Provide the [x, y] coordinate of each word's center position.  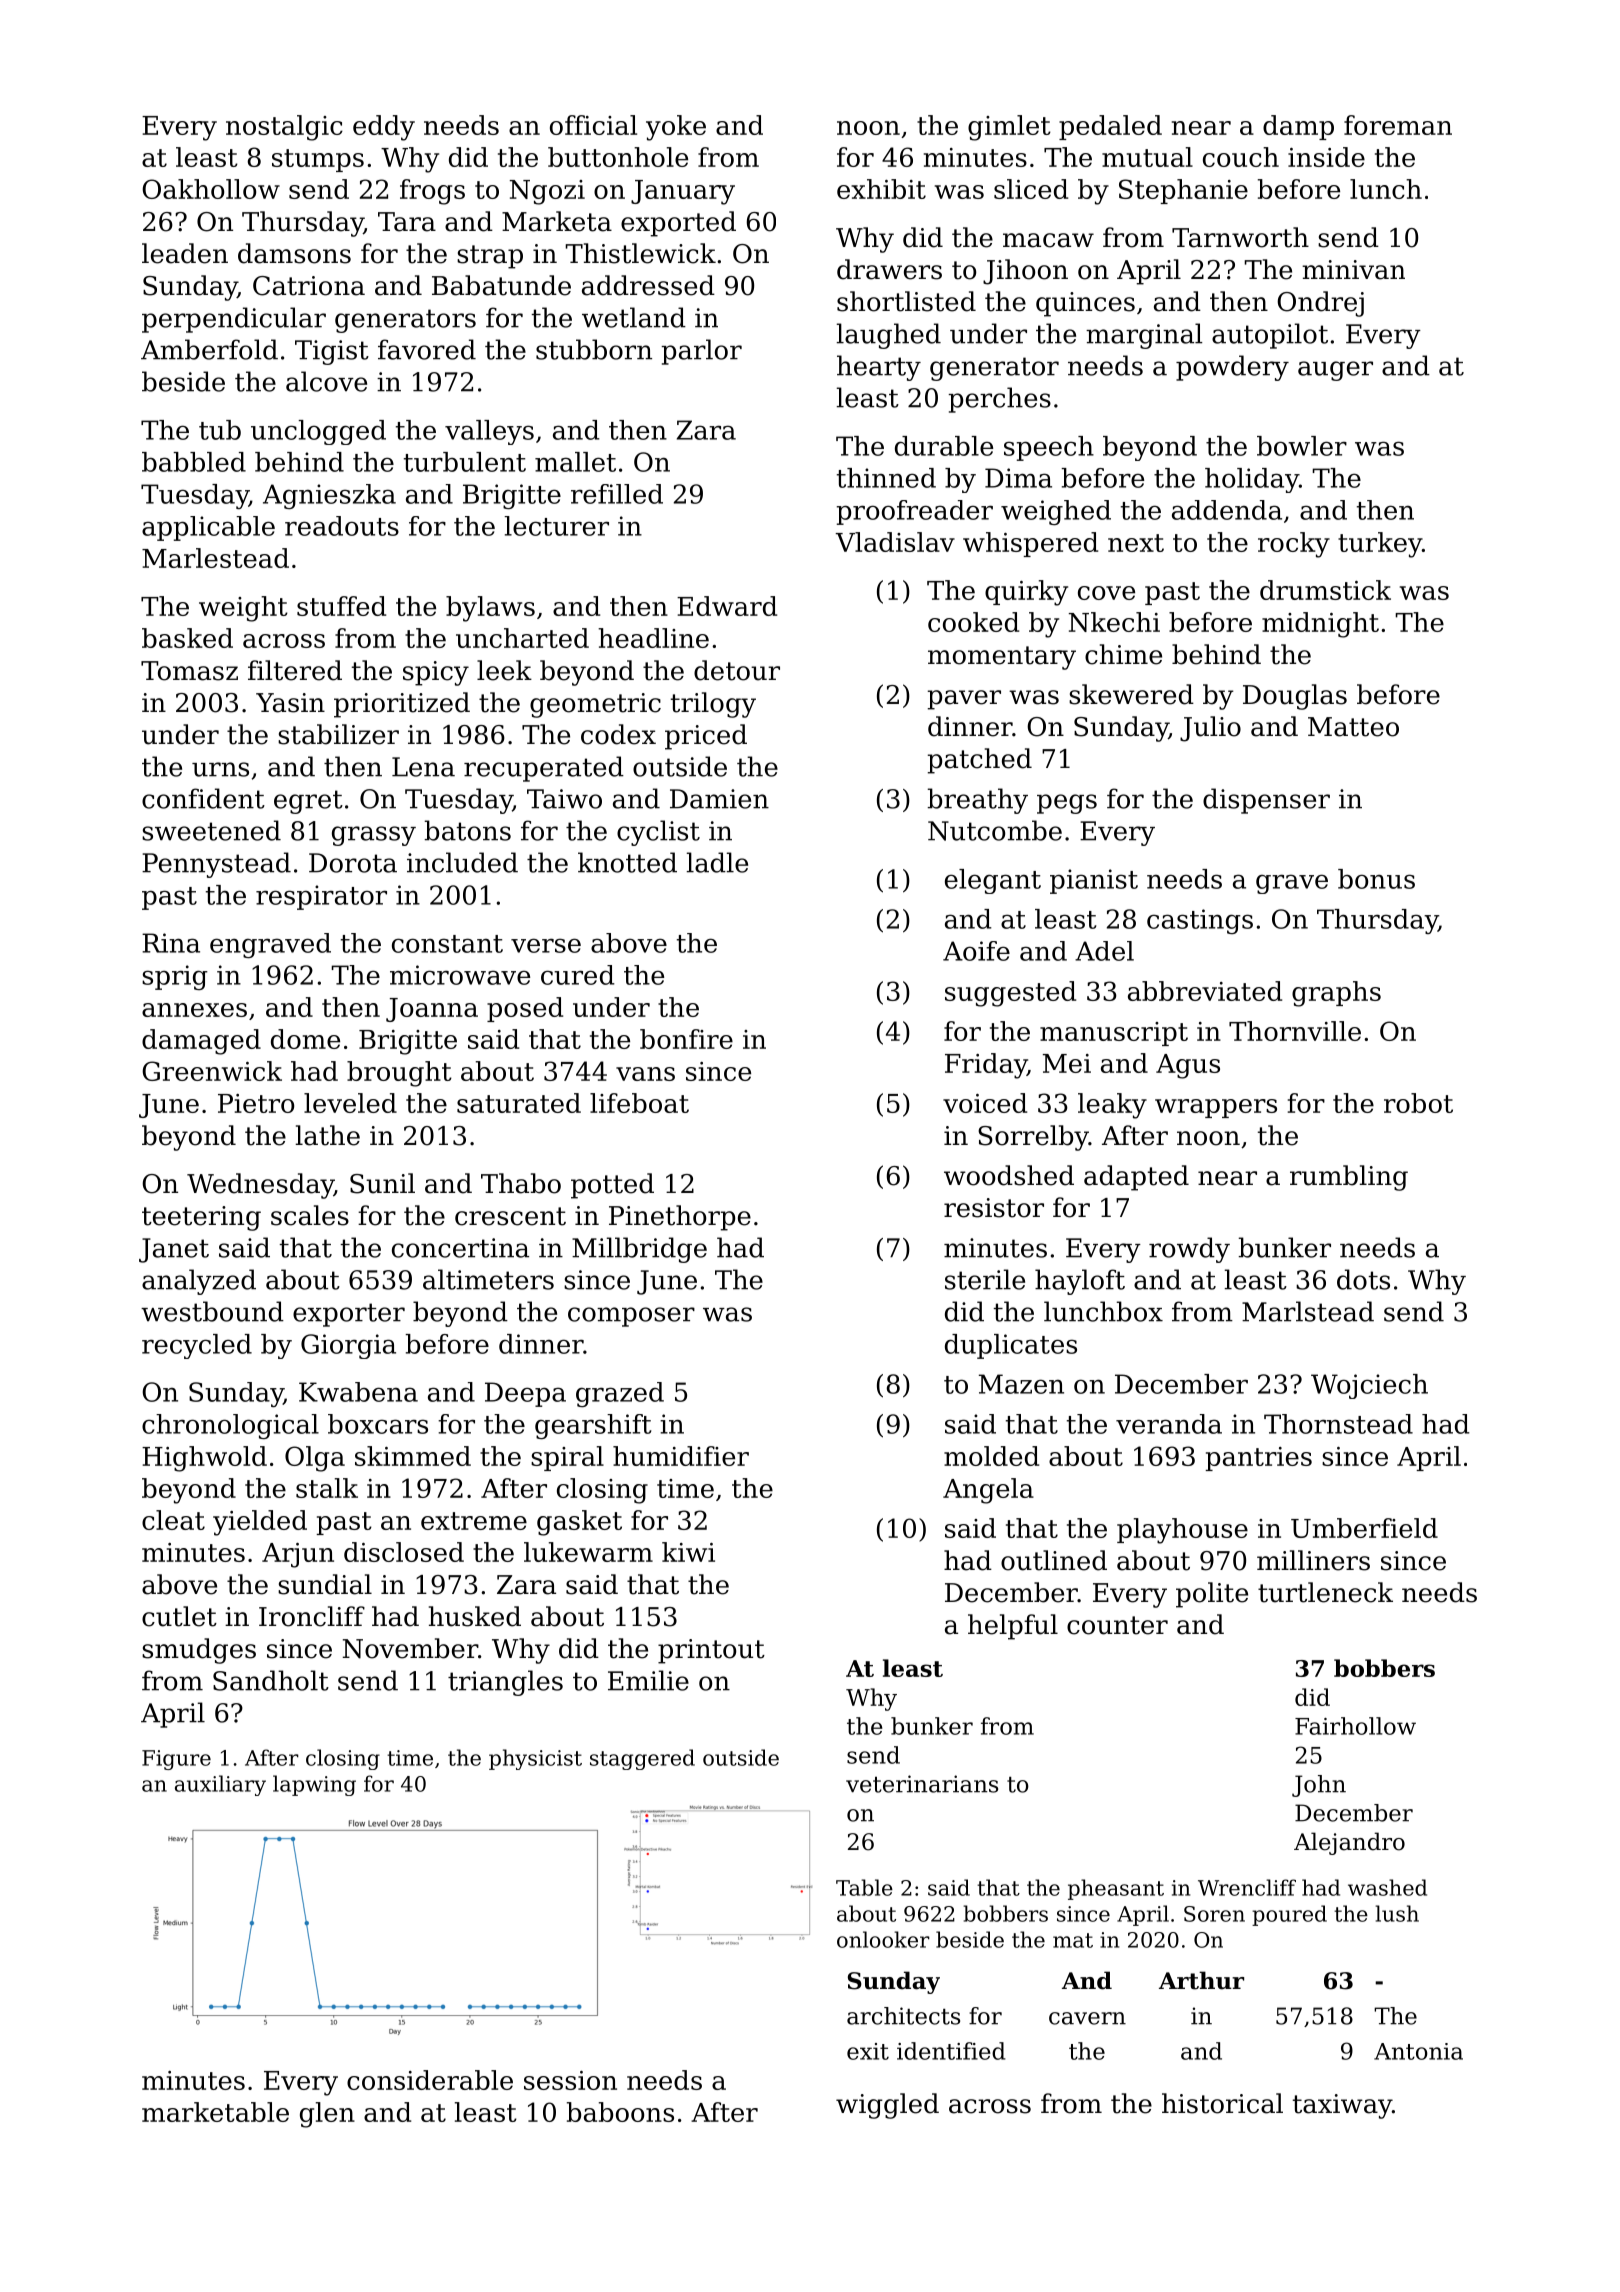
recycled [197, 1346]
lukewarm [588, 1552]
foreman [1398, 125]
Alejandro [1349, 1843]
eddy [384, 128]
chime [1123, 654]
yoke [676, 128]
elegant [993, 881]
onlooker [883, 1939]
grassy [374, 836]
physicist [535, 1759]
